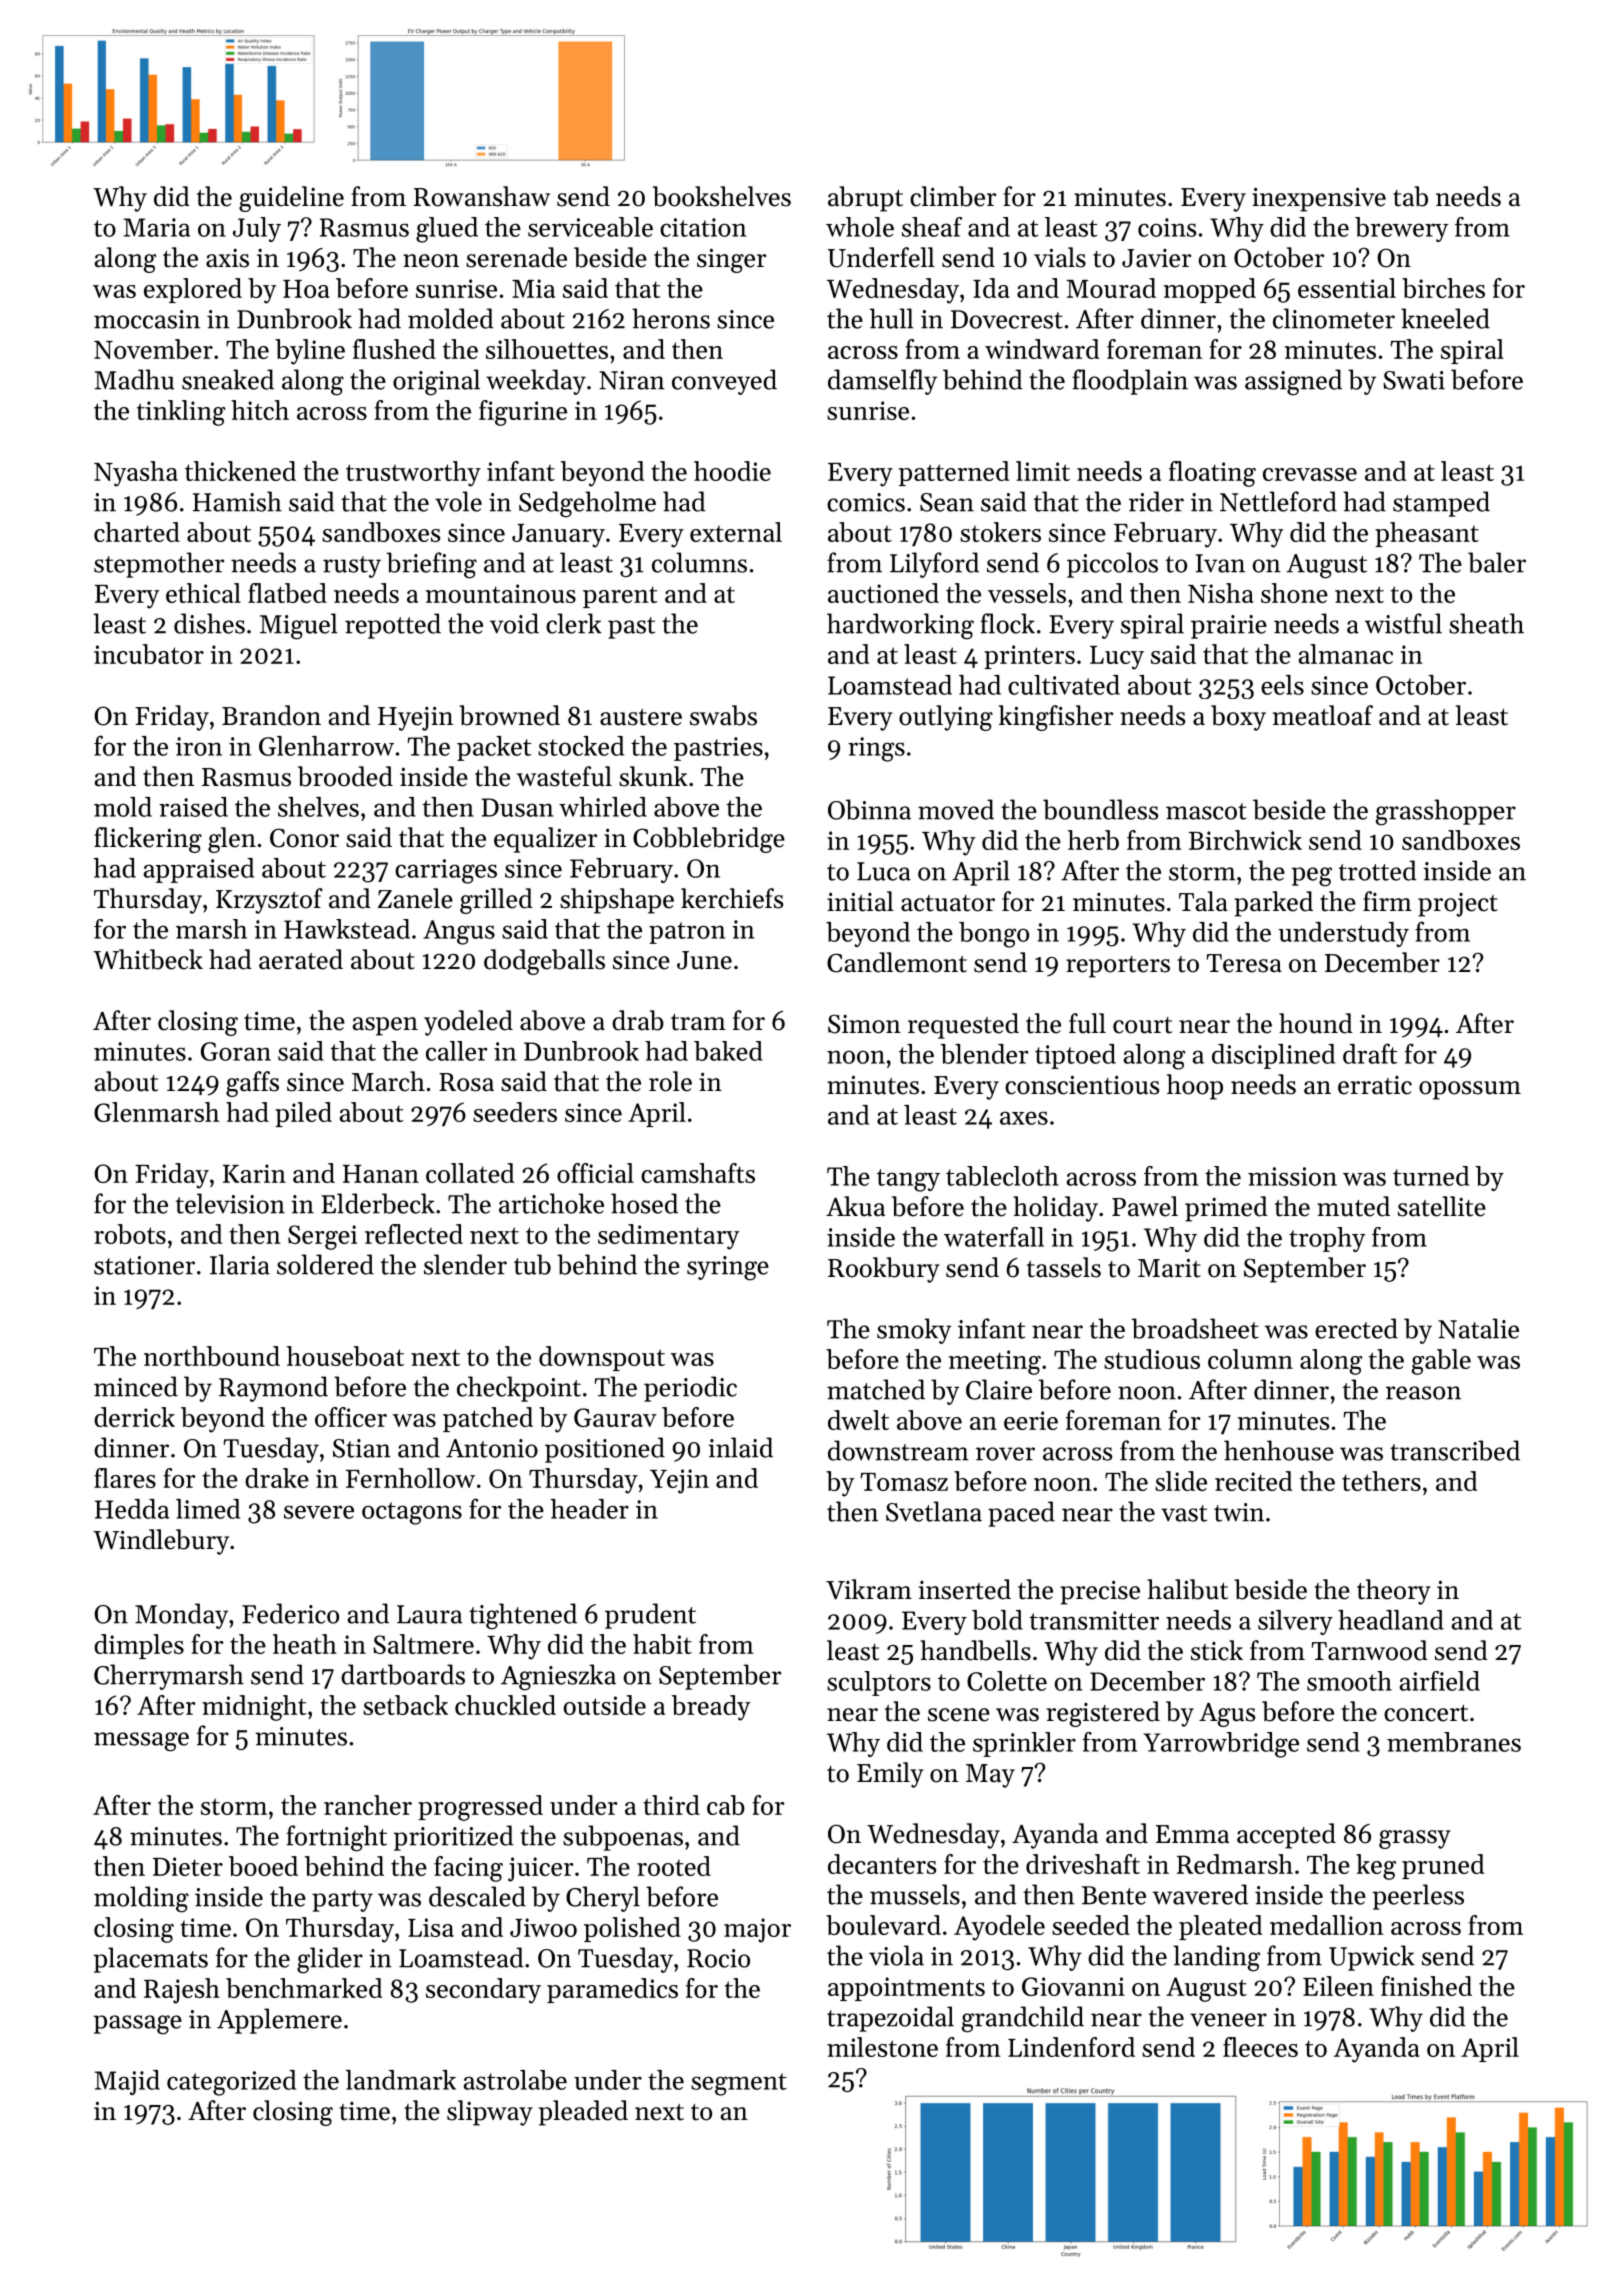  Describe the element at coordinates (915, 1894) in the image. I see `mussels` at that location.
